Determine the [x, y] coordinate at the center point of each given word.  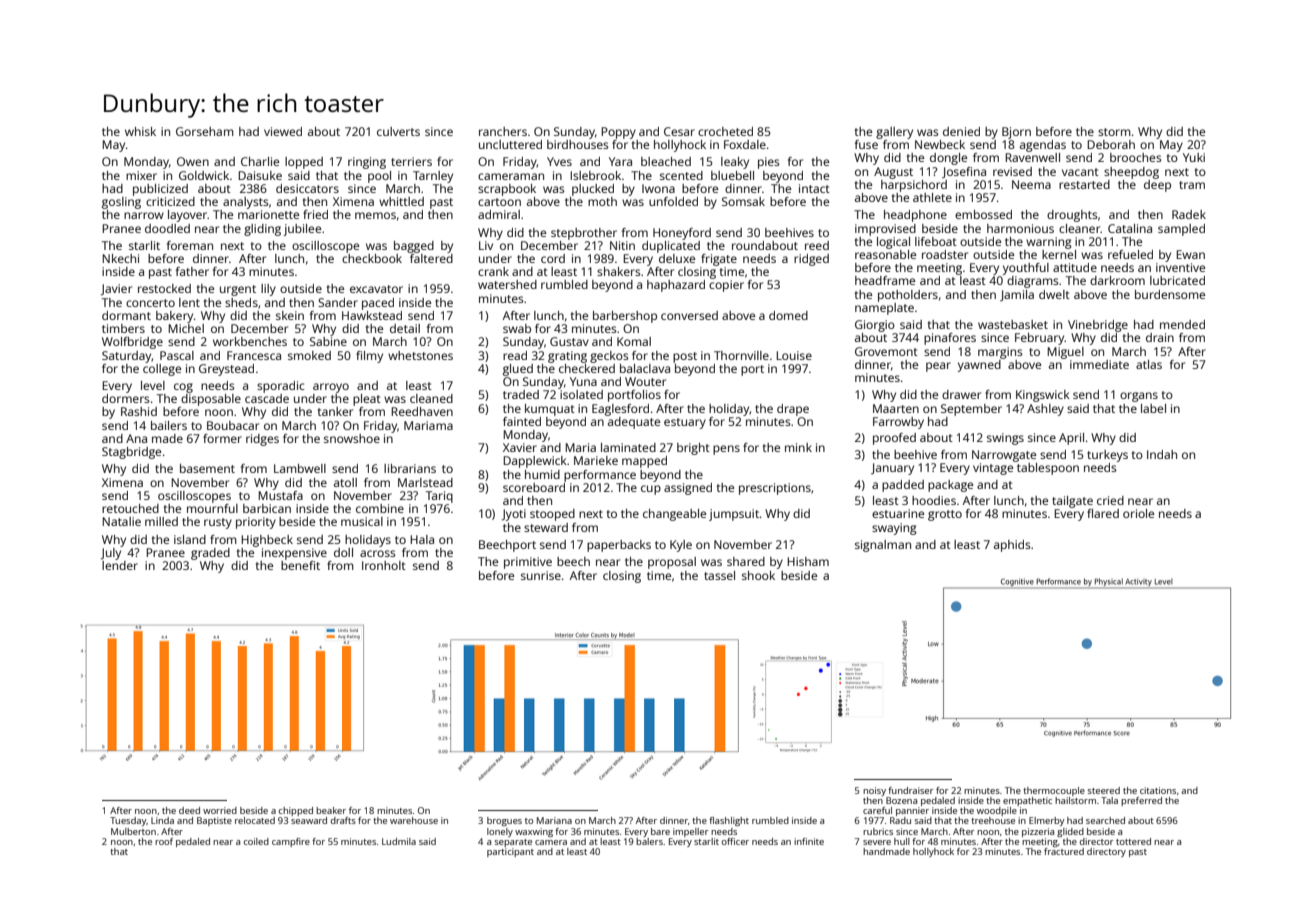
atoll [345, 482]
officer [735, 841]
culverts [398, 131]
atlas [1149, 364]
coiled [256, 841]
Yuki [1194, 157]
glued [518, 370]
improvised [885, 230]
